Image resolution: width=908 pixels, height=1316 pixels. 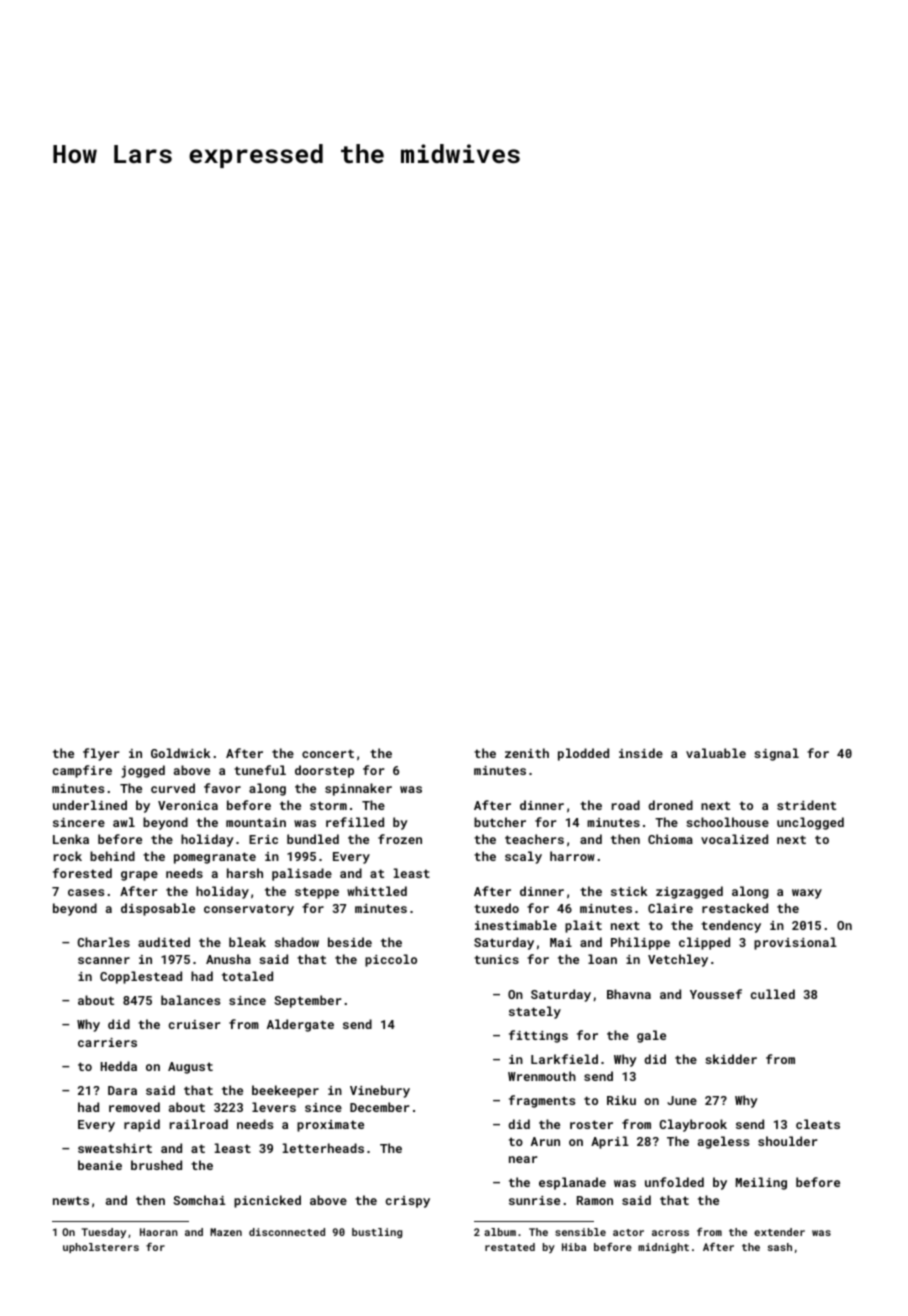 I want to click on cleats, so click(x=818, y=1124).
